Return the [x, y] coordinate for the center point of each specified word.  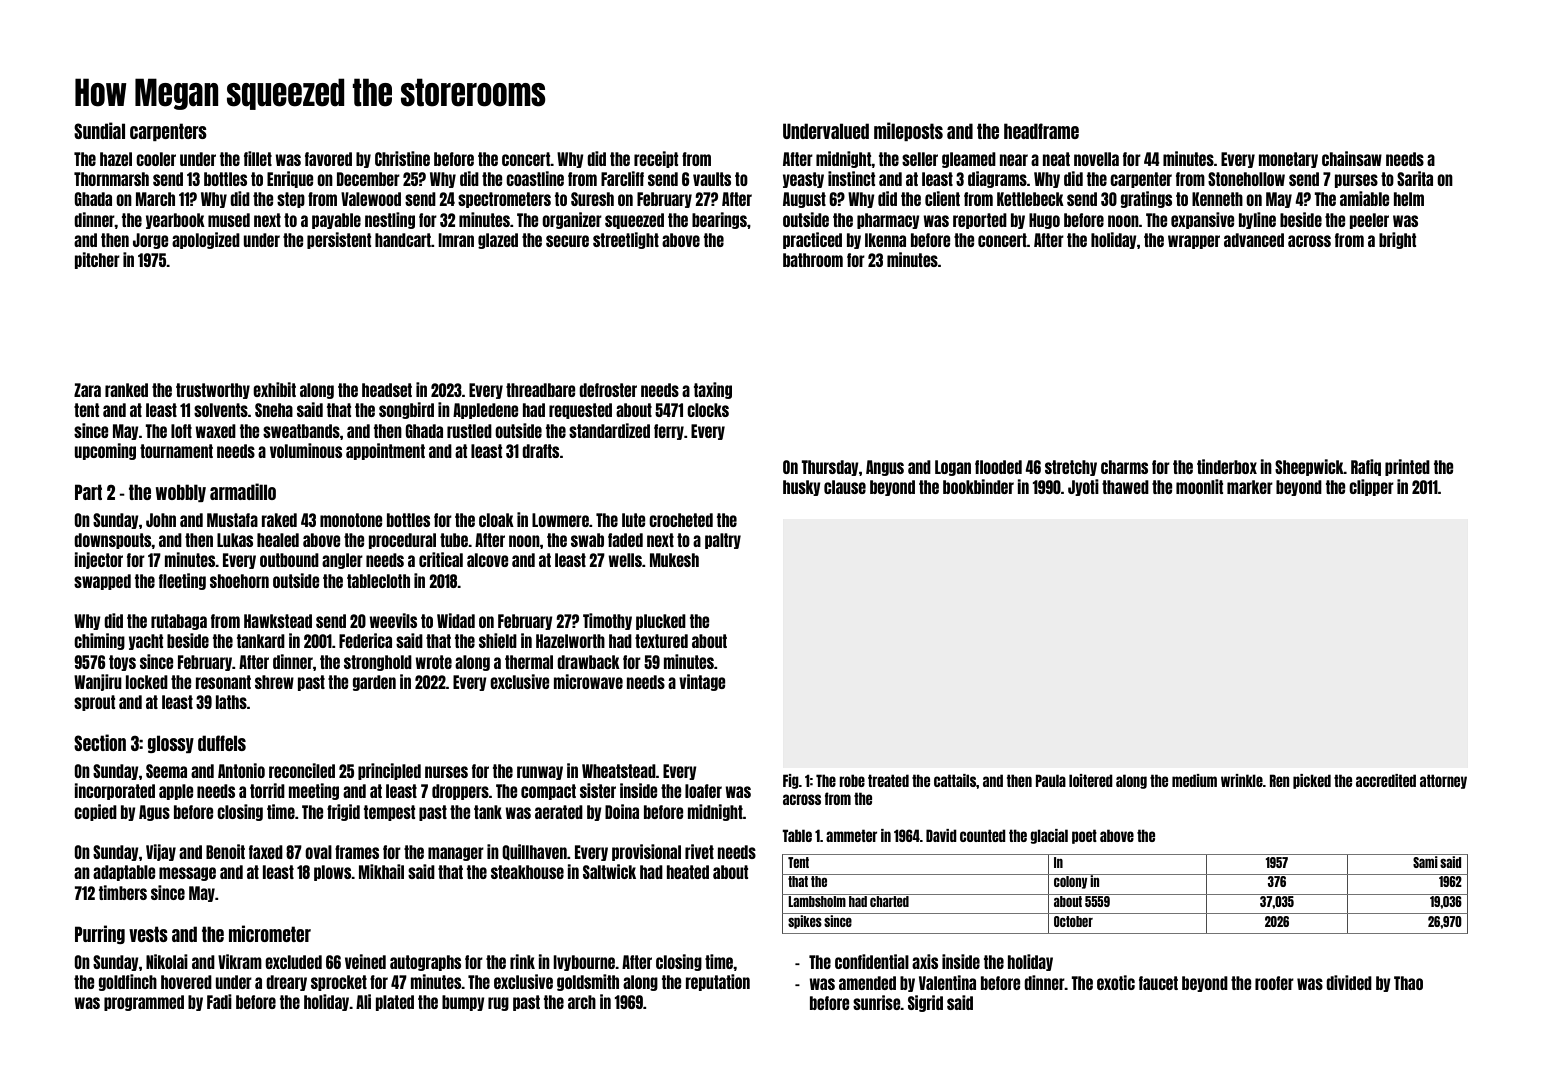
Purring [100, 934]
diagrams [997, 179]
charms [1124, 467]
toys [122, 663]
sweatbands [301, 431]
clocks [708, 410]
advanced [1254, 240]
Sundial [99, 130]
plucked [661, 622]
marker [1250, 487]
